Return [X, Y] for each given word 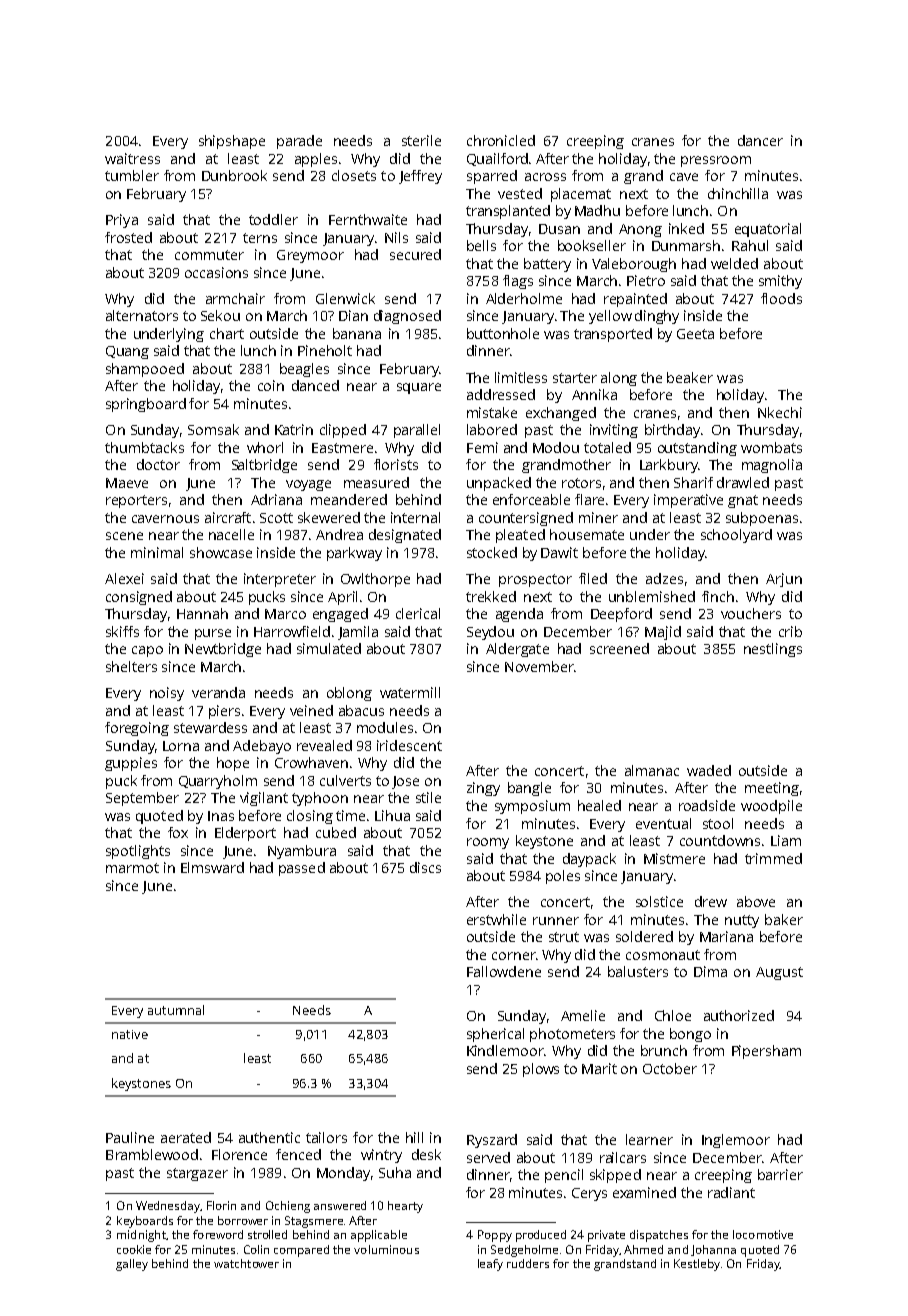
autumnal [176, 1010]
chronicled [501, 140]
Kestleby [697, 1265]
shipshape [232, 142]
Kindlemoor [505, 1050]
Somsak [213, 429]
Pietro [646, 280]
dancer [760, 140]
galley [132, 1265]
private [606, 1236]
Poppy [495, 1236]
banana [357, 333]
